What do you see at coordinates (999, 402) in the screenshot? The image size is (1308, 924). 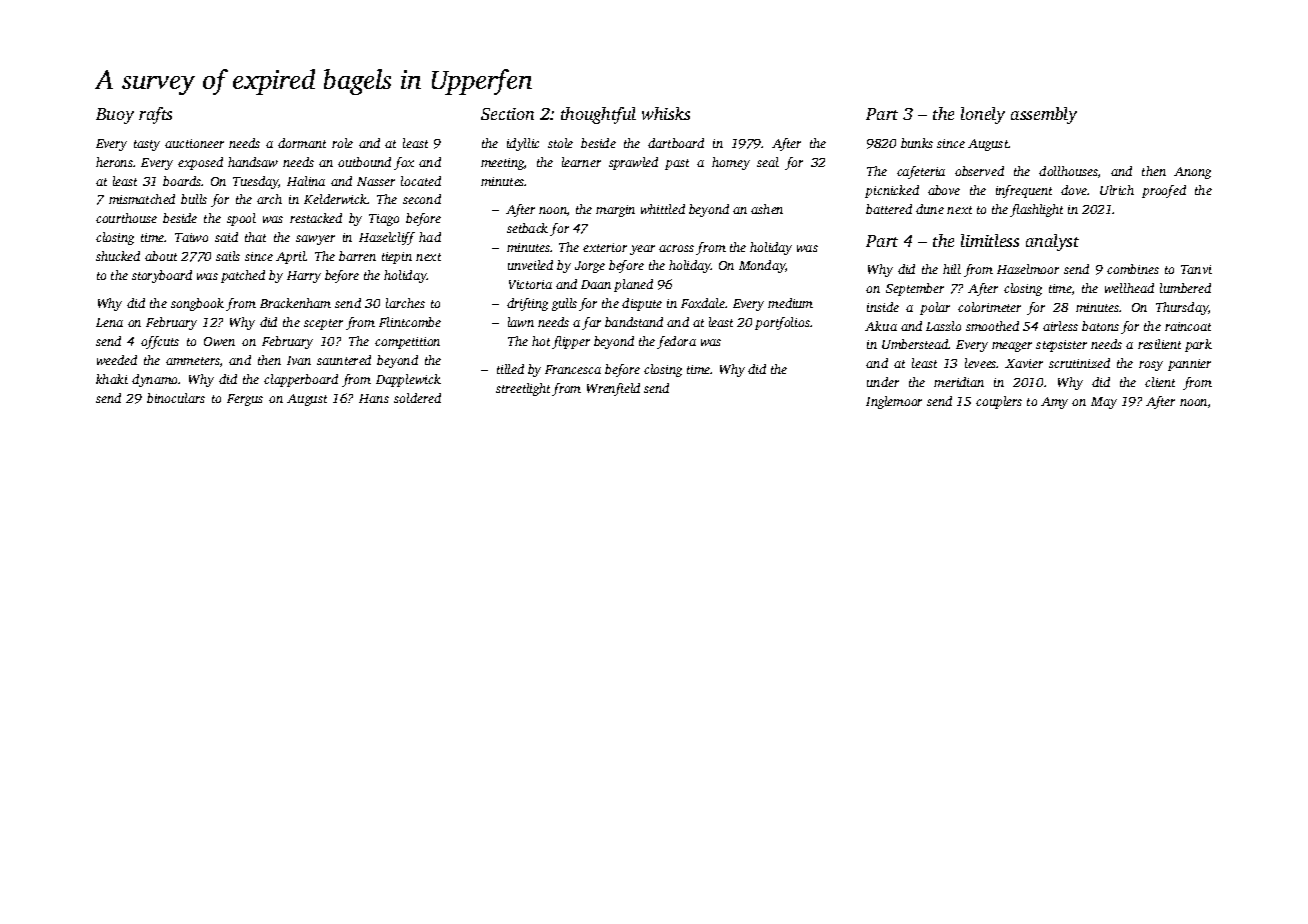 I see `couplers` at bounding box center [999, 402].
